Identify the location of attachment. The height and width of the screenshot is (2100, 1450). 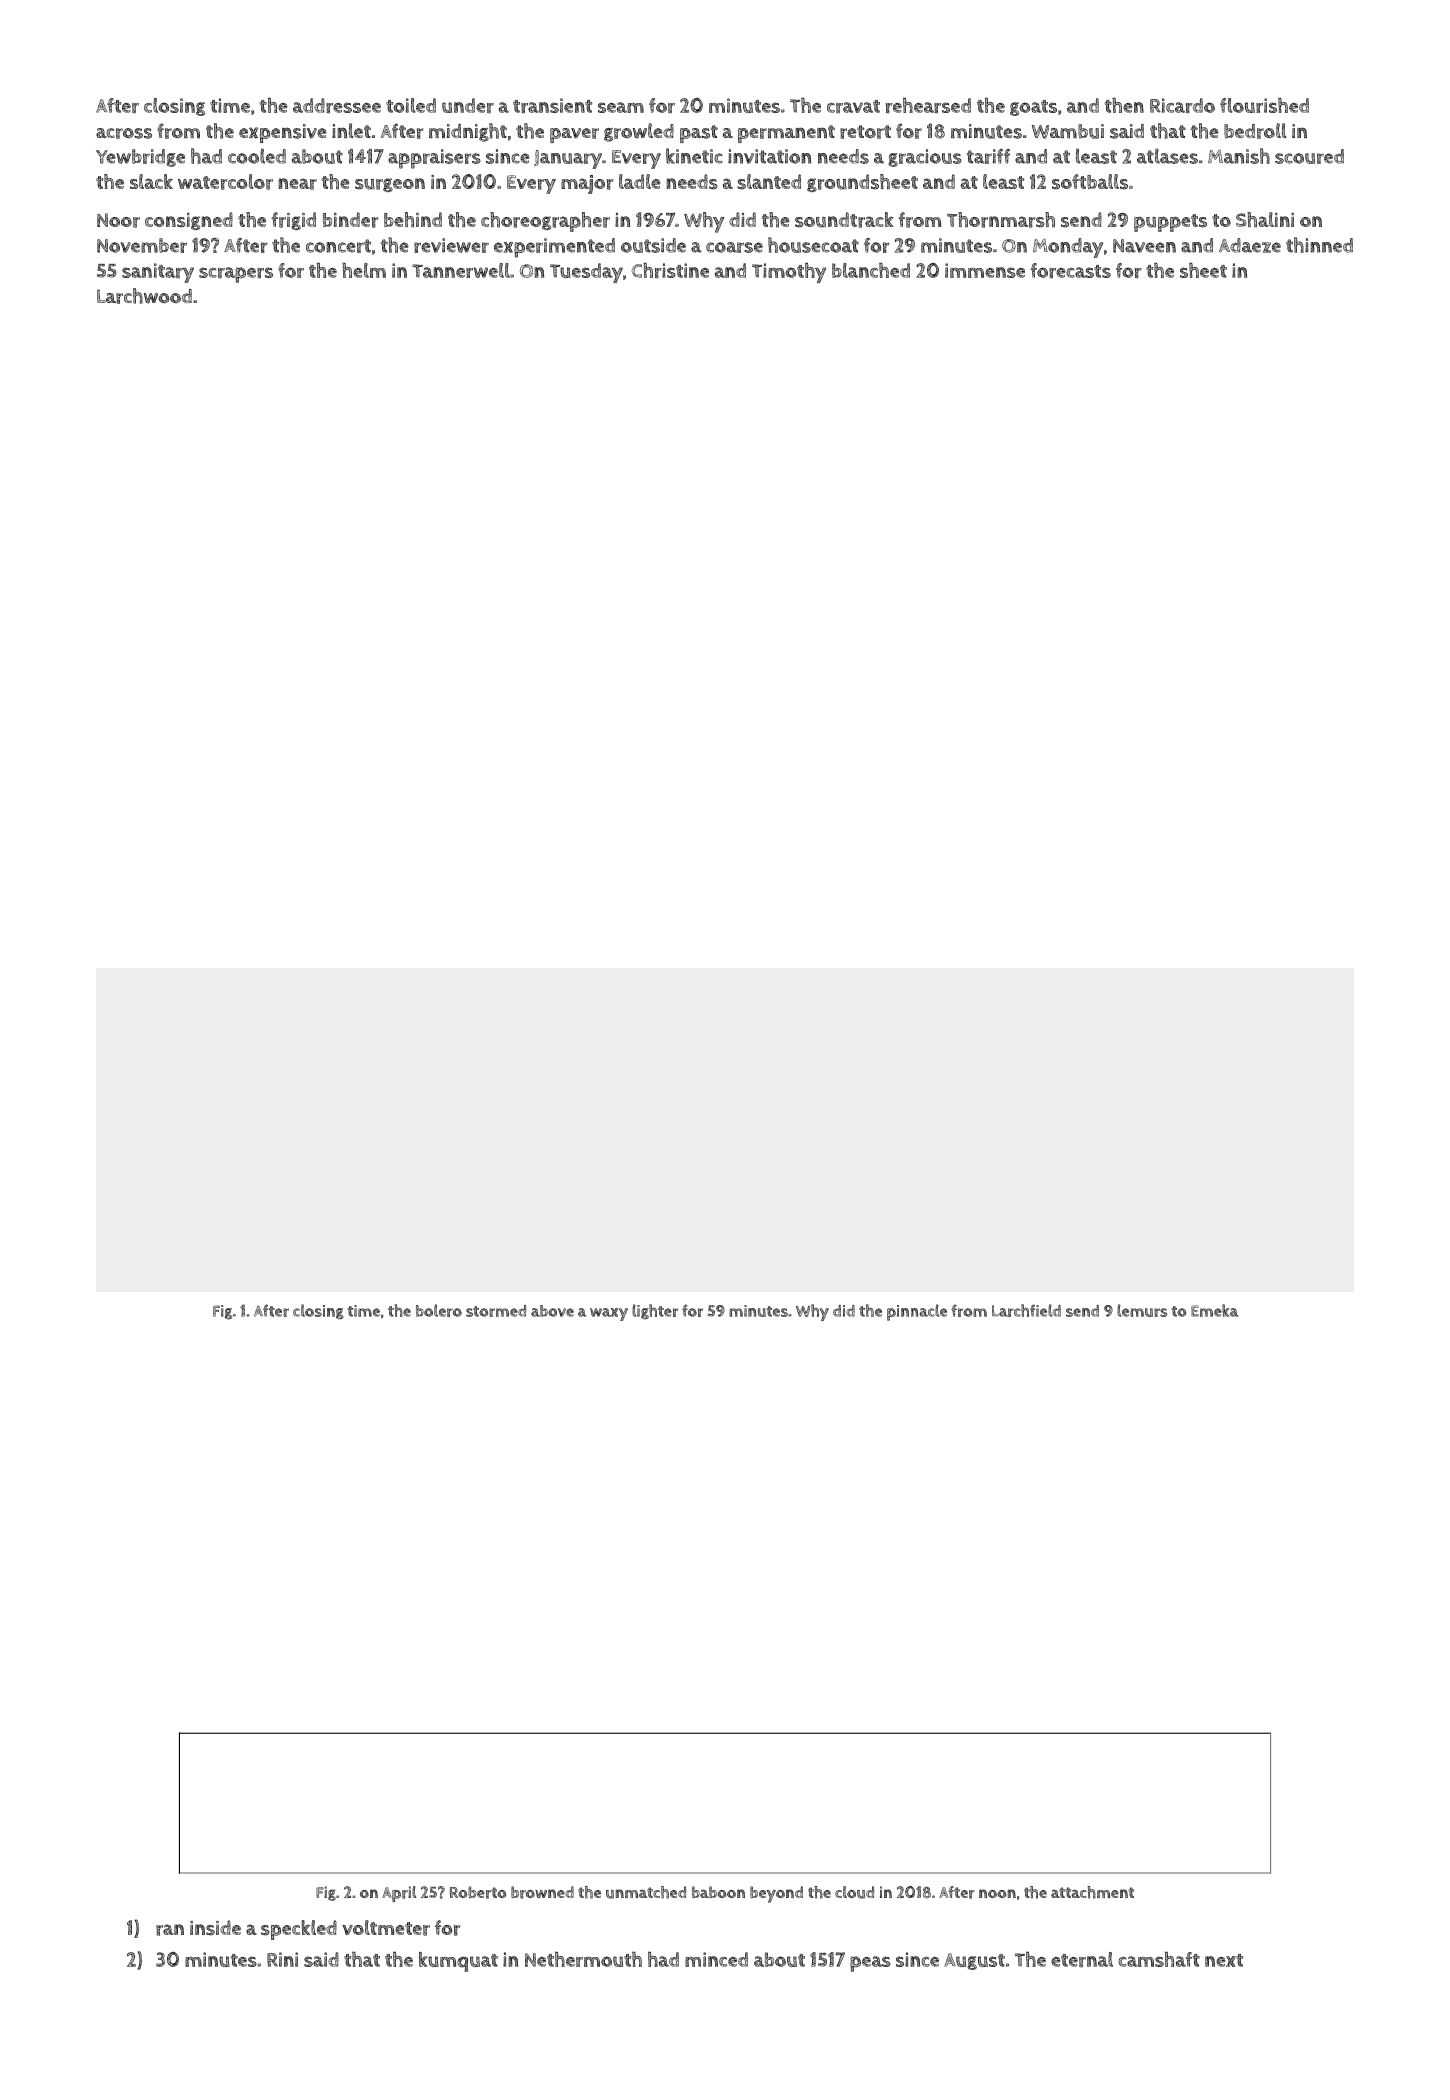
(1092, 1892).
